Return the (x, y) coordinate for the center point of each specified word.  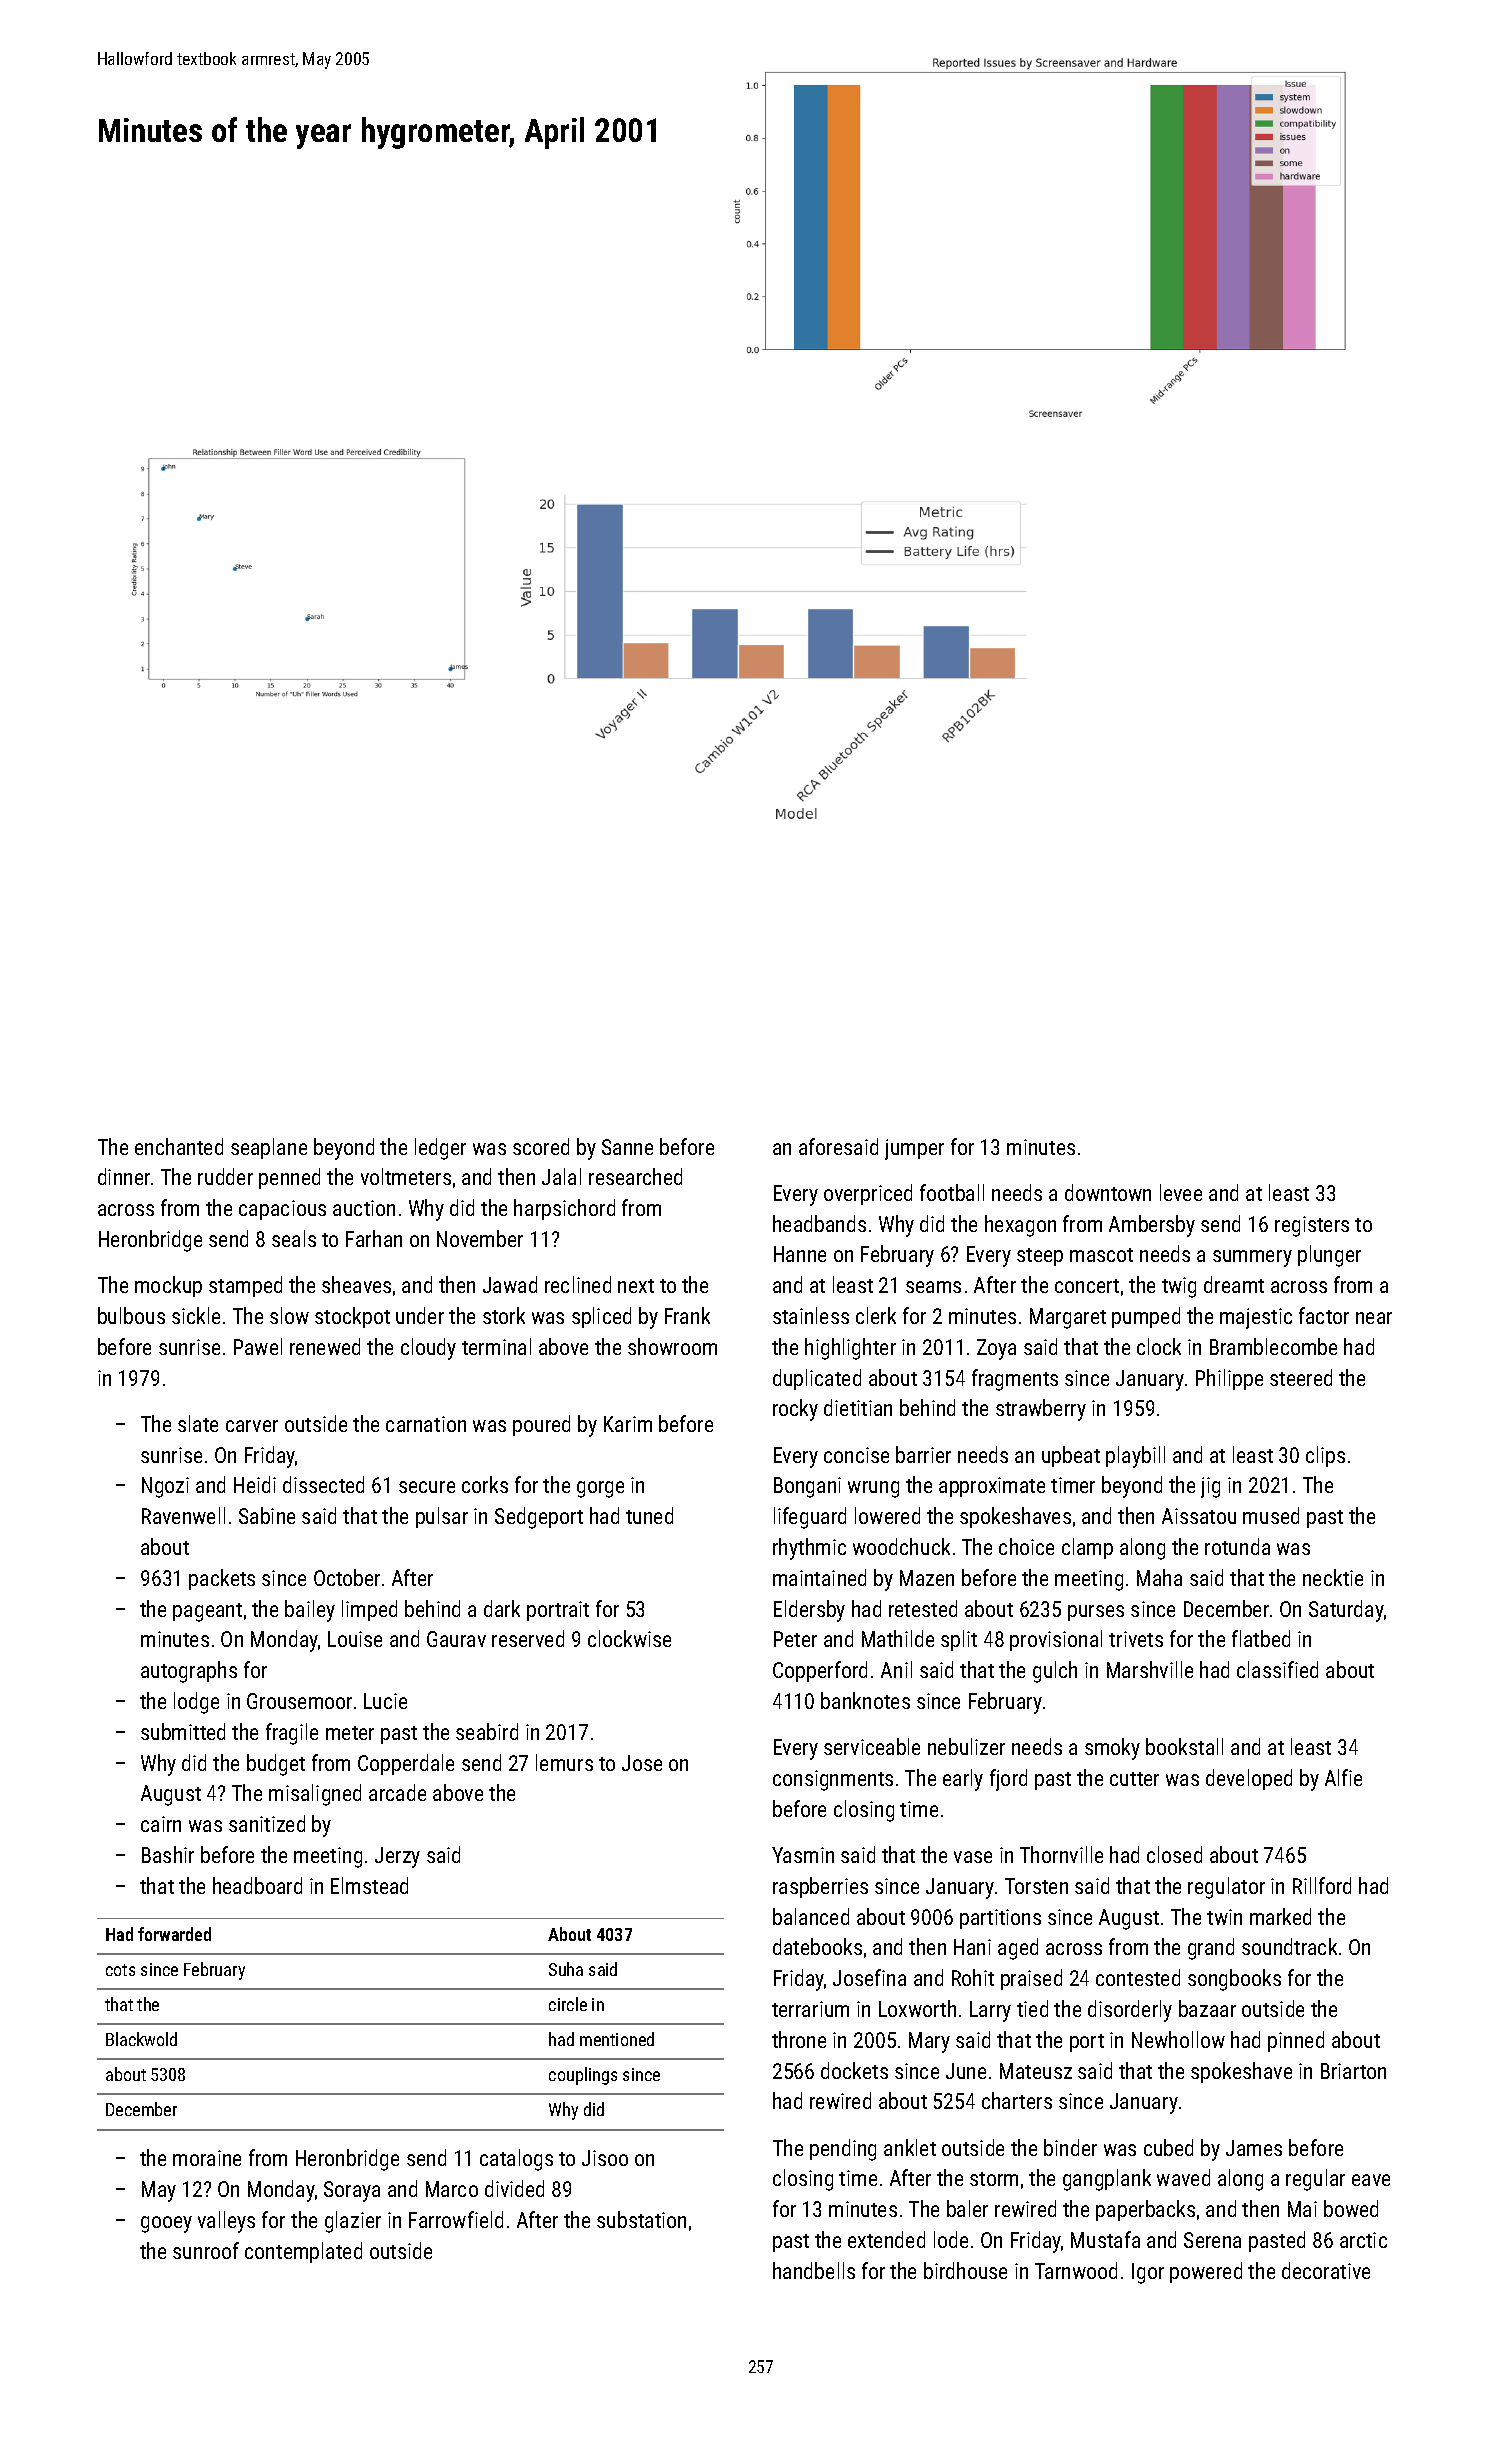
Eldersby (809, 1611)
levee (1181, 1192)
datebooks (817, 1946)
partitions (1000, 1919)
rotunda (1237, 1546)
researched (635, 1176)
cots (120, 1970)
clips (1325, 1456)
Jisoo (605, 2158)
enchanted (179, 1146)
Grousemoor (299, 1701)
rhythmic (809, 1549)
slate (198, 1423)
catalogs (516, 2160)
